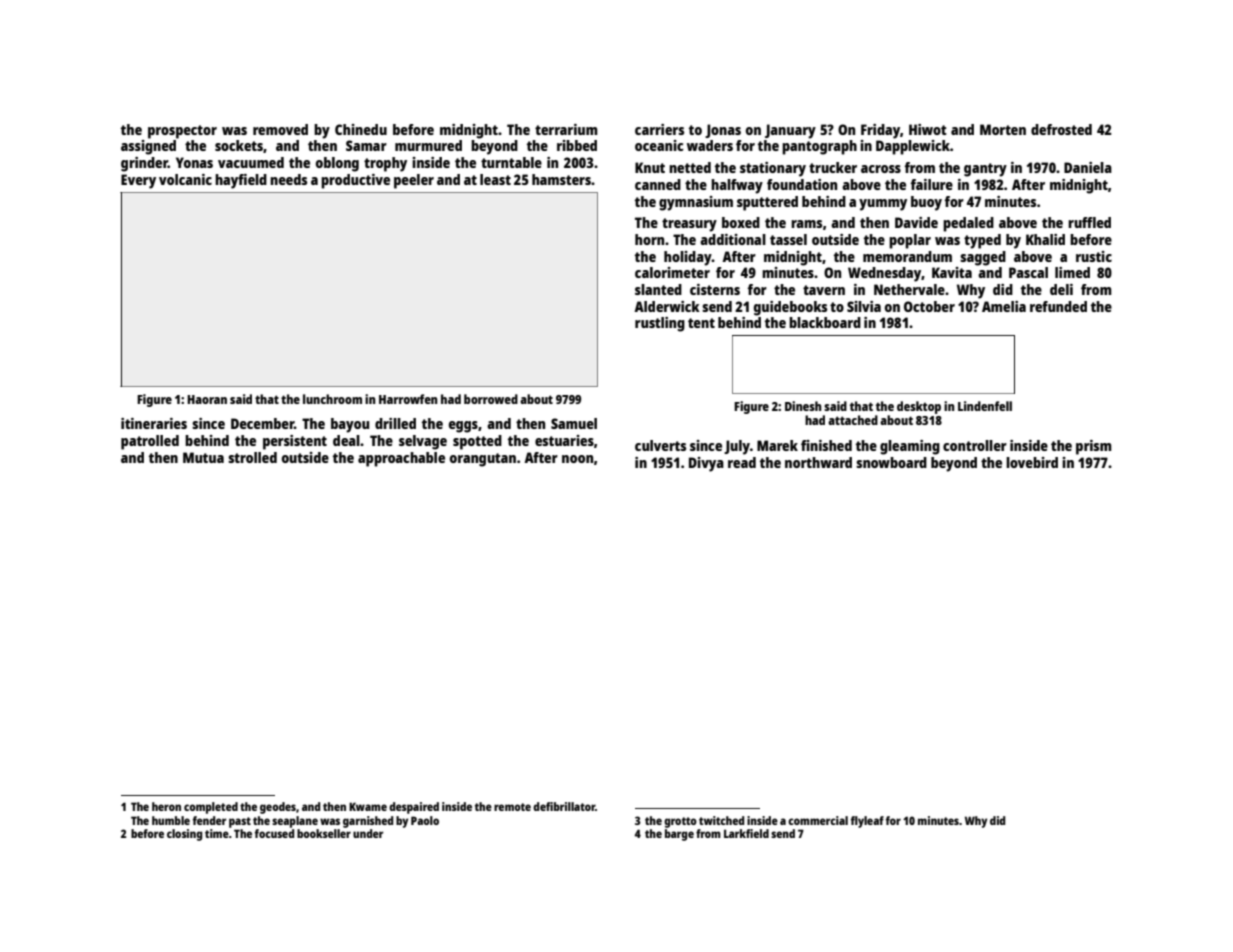  What do you see at coordinates (679, 835) in the screenshot?
I see `barge` at bounding box center [679, 835].
